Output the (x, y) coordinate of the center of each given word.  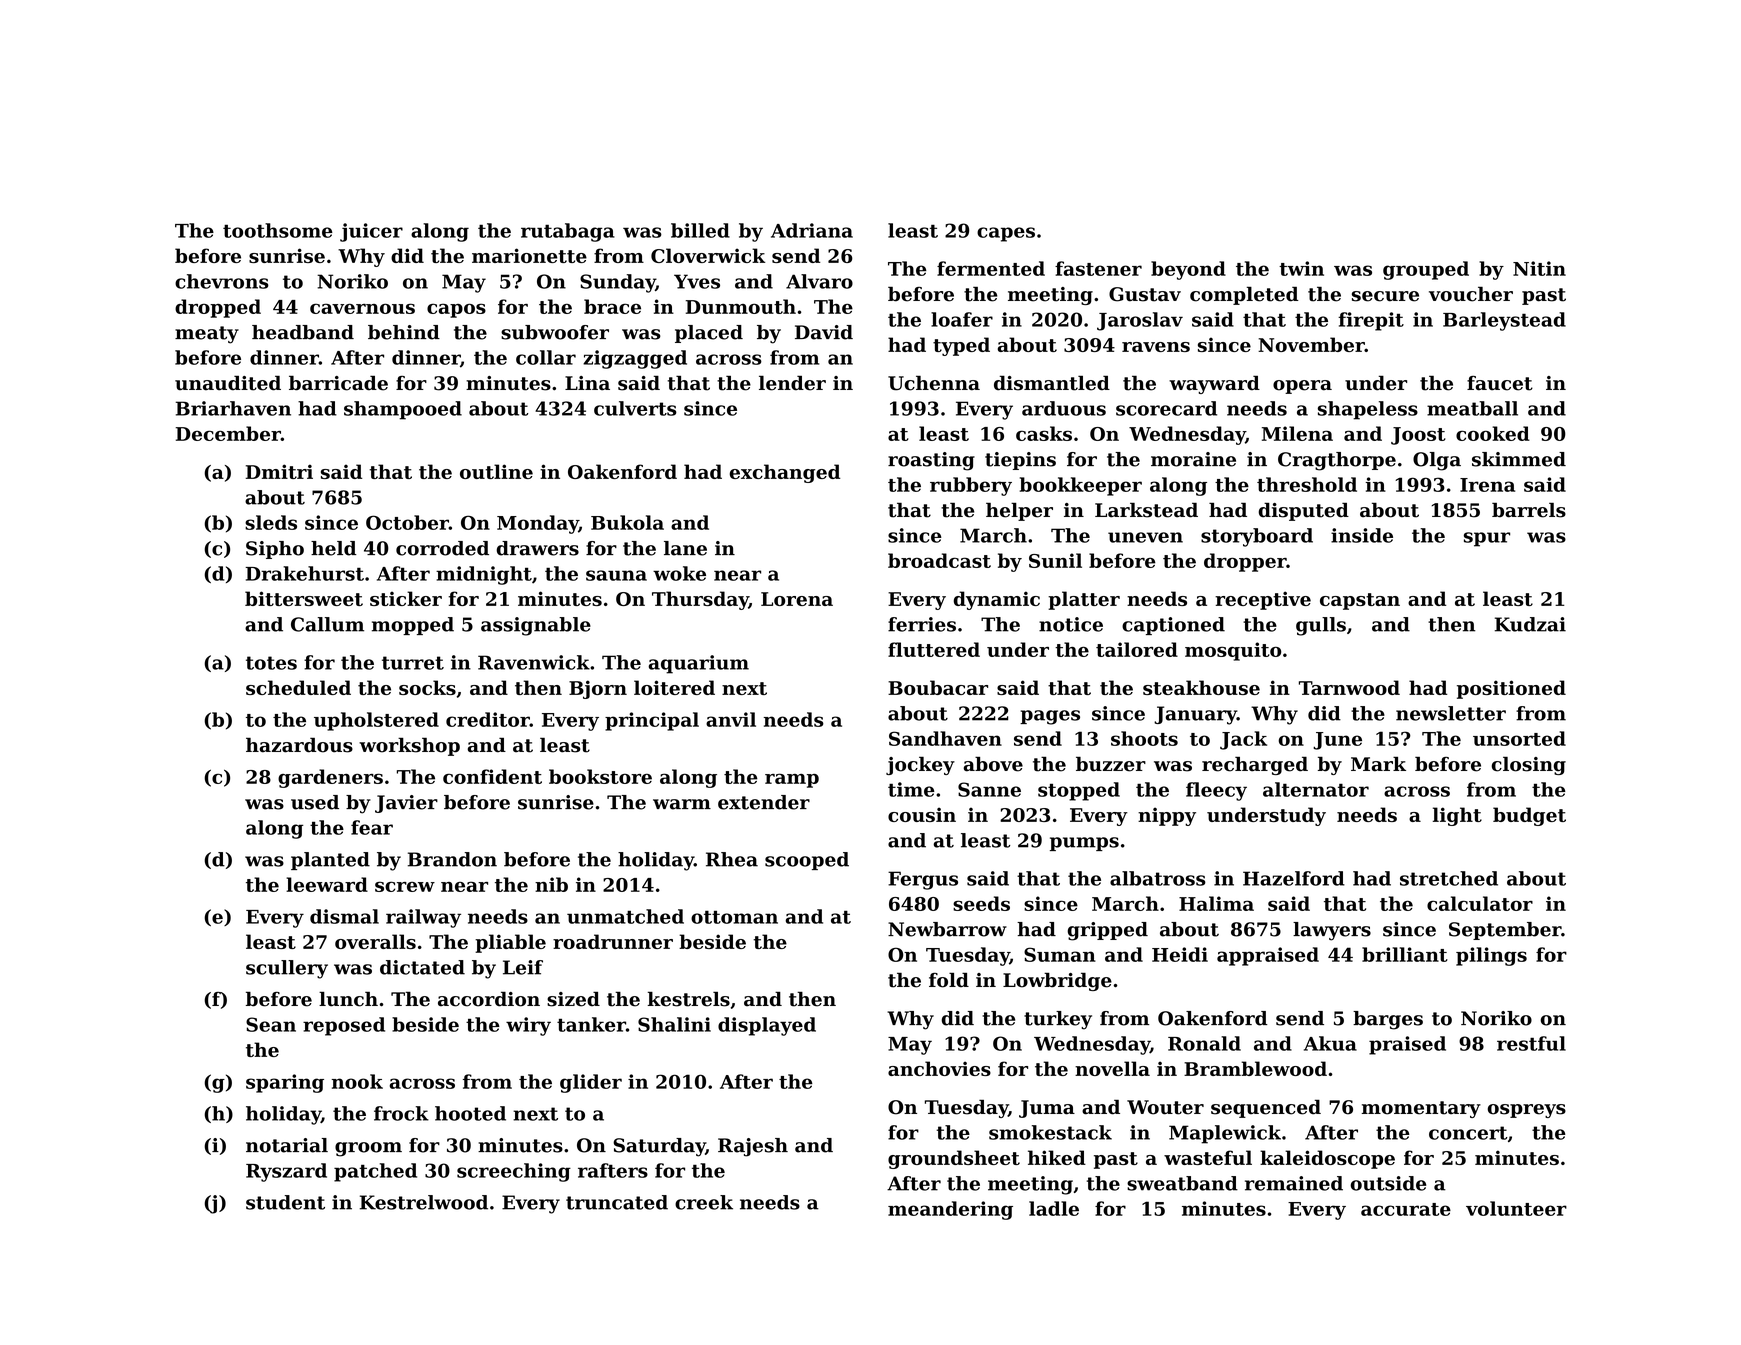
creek (704, 1202)
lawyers (1332, 931)
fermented (991, 268)
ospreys (1527, 1111)
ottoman (734, 917)
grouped (1426, 270)
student (285, 1202)
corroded (442, 548)
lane (685, 548)
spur (1487, 539)
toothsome (278, 230)
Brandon (452, 859)
